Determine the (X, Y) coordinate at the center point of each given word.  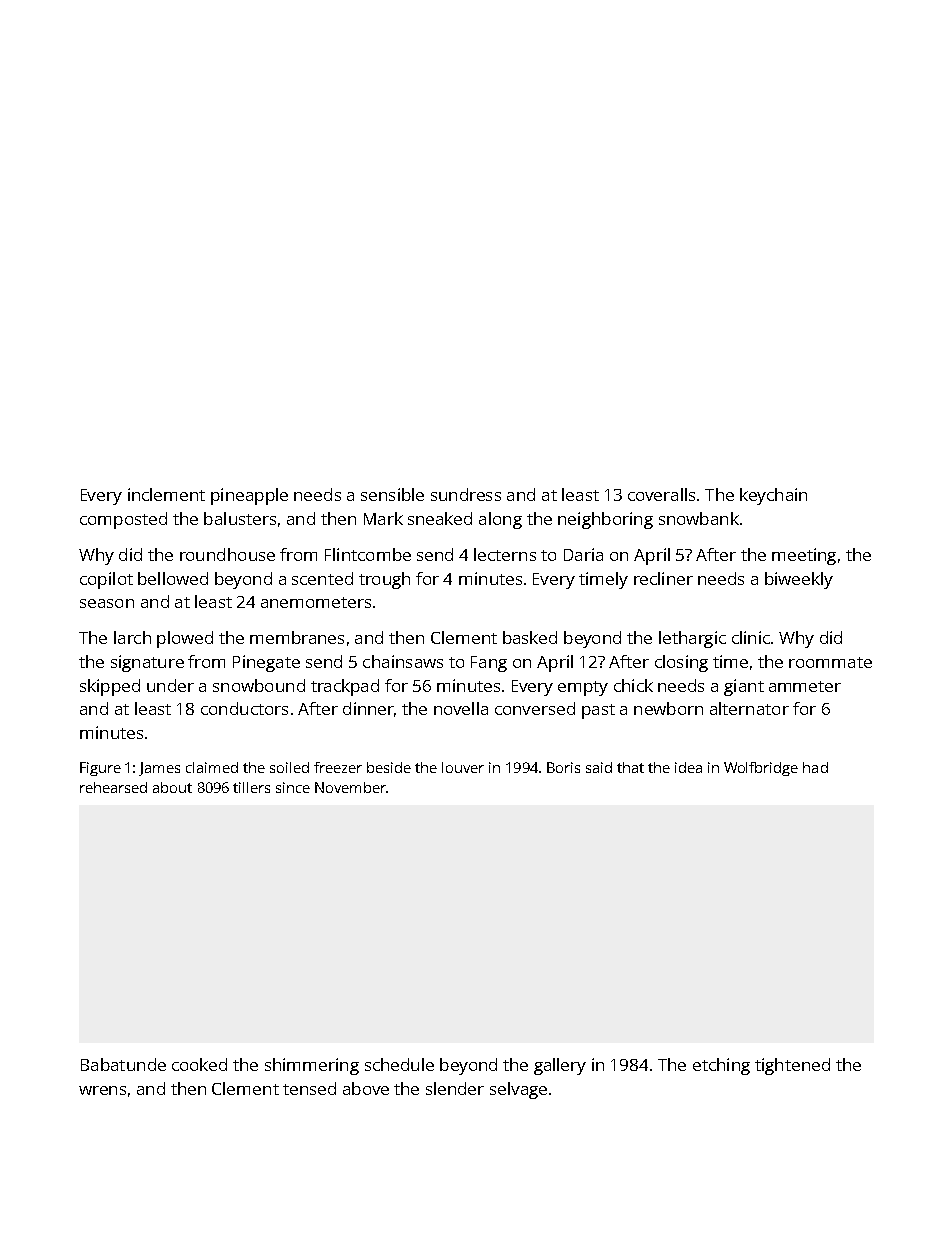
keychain (773, 496)
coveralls (661, 494)
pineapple (249, 496)
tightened (792, 1066)
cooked (199, 1064)
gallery (560, 1066)
